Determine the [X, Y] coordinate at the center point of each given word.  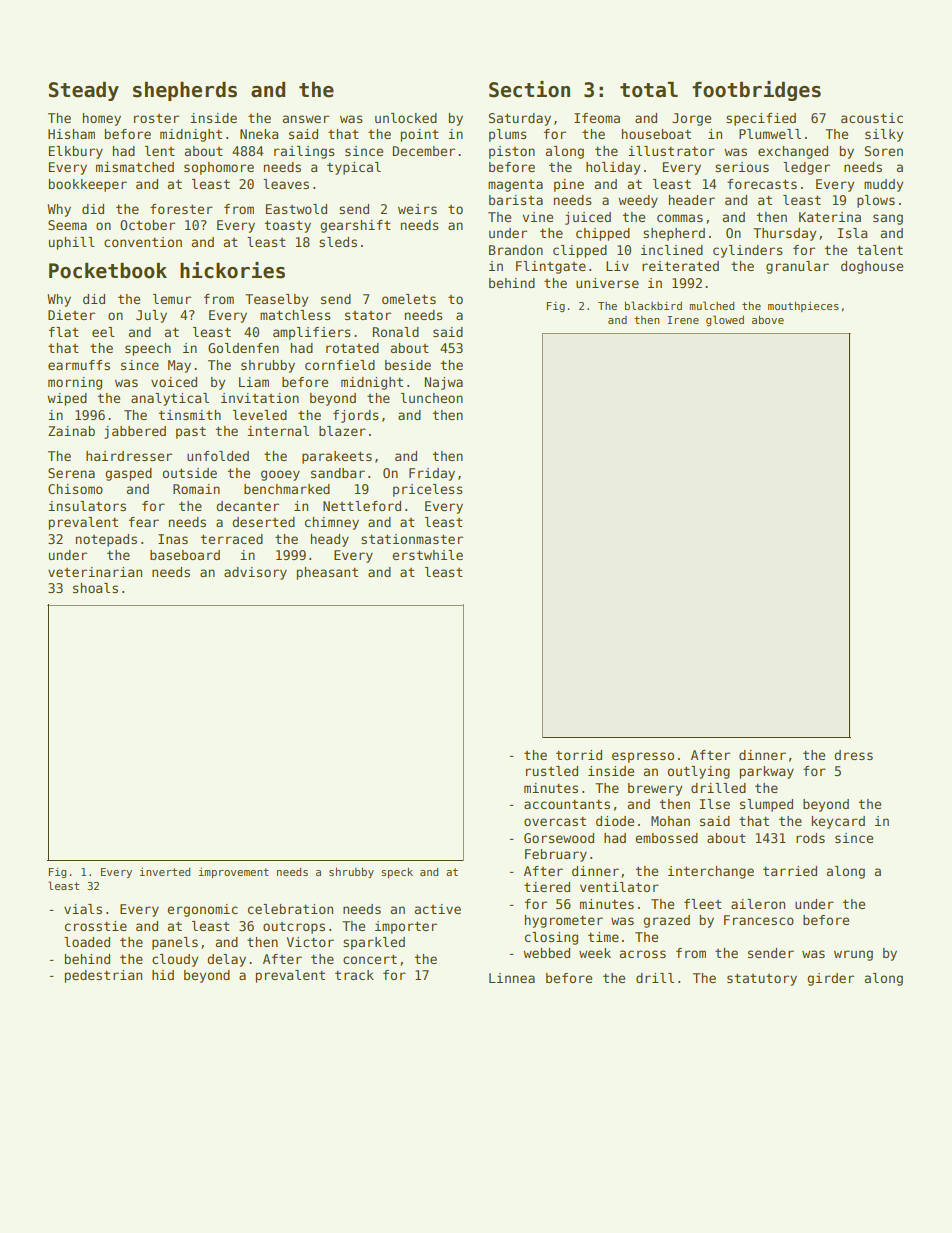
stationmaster [412, 539]
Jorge [691, 119]
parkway [766, 772]
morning [75, 383]
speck [397, 872]
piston [512, 152]
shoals [95, 588]
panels [175, 943]
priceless [428, 490]
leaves [286, 184]
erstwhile [427, 555]
